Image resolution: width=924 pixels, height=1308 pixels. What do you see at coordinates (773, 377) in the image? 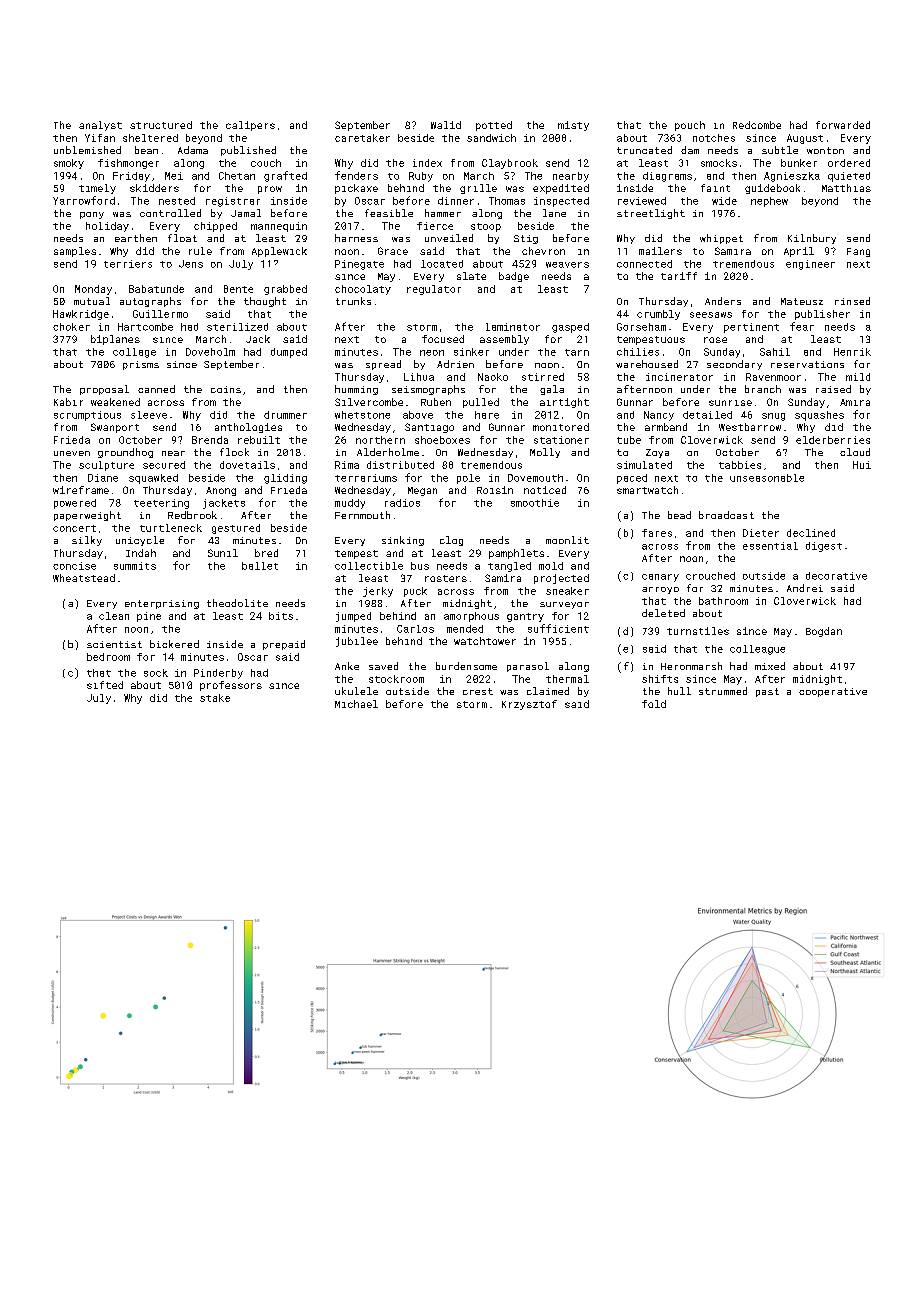
I see `Ravenmoor` at bounding box center [773, 377].
